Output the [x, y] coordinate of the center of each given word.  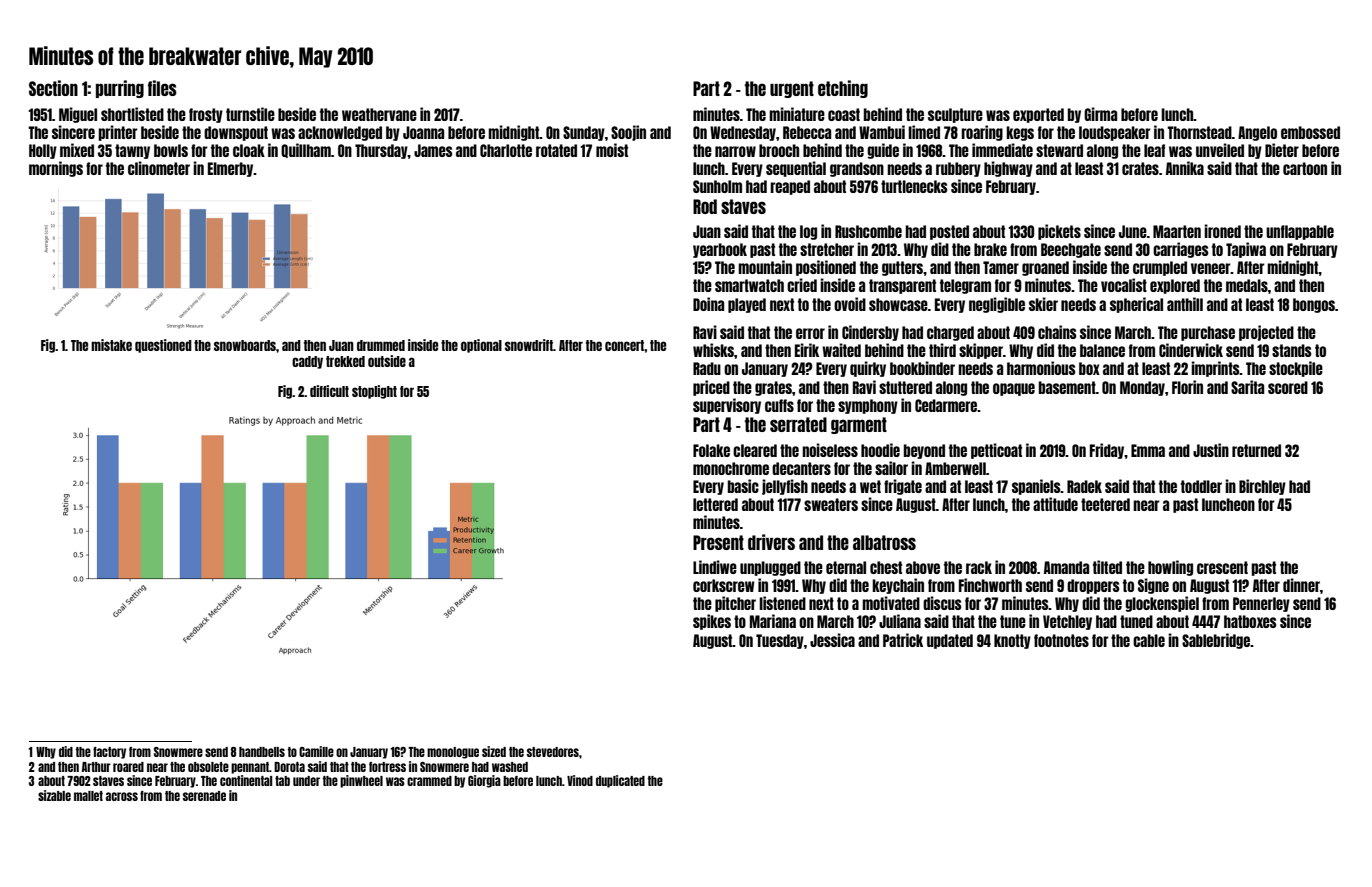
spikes [712, 622]
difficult [329, 391]
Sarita [1247, 387]
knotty [1012, 641]
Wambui [882, 132]
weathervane [379, 114]
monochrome [731, 468]
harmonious [1041, 368]
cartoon [1305, 168]
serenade [204, 796]
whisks [713, 350]
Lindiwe [715, 567]
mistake [111, 345]
